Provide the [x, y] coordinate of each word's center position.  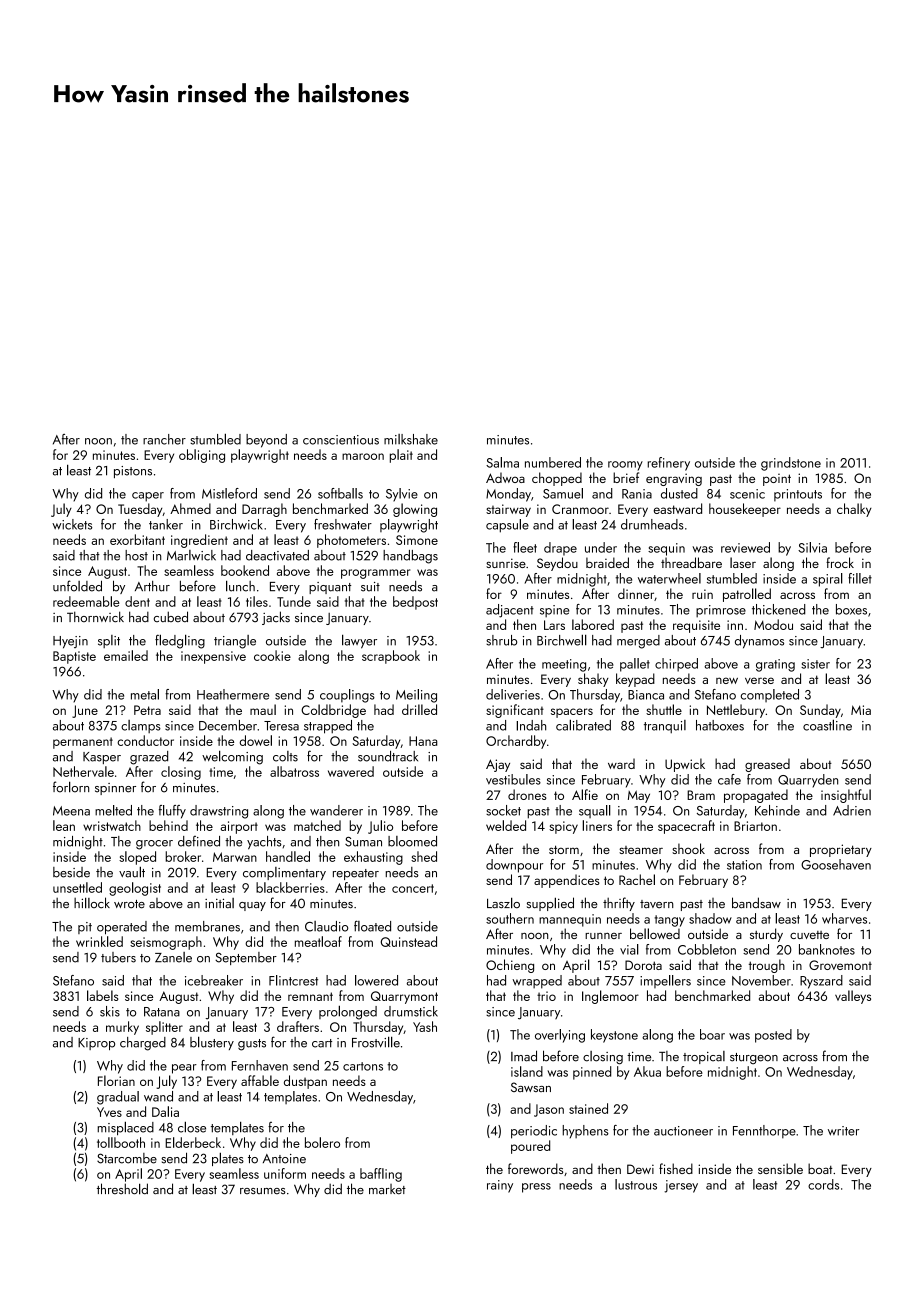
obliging [202, 456]
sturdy [766, 935]
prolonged [348, 1012]
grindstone [791, 464]
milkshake [411, 439]
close [192, 1127]
